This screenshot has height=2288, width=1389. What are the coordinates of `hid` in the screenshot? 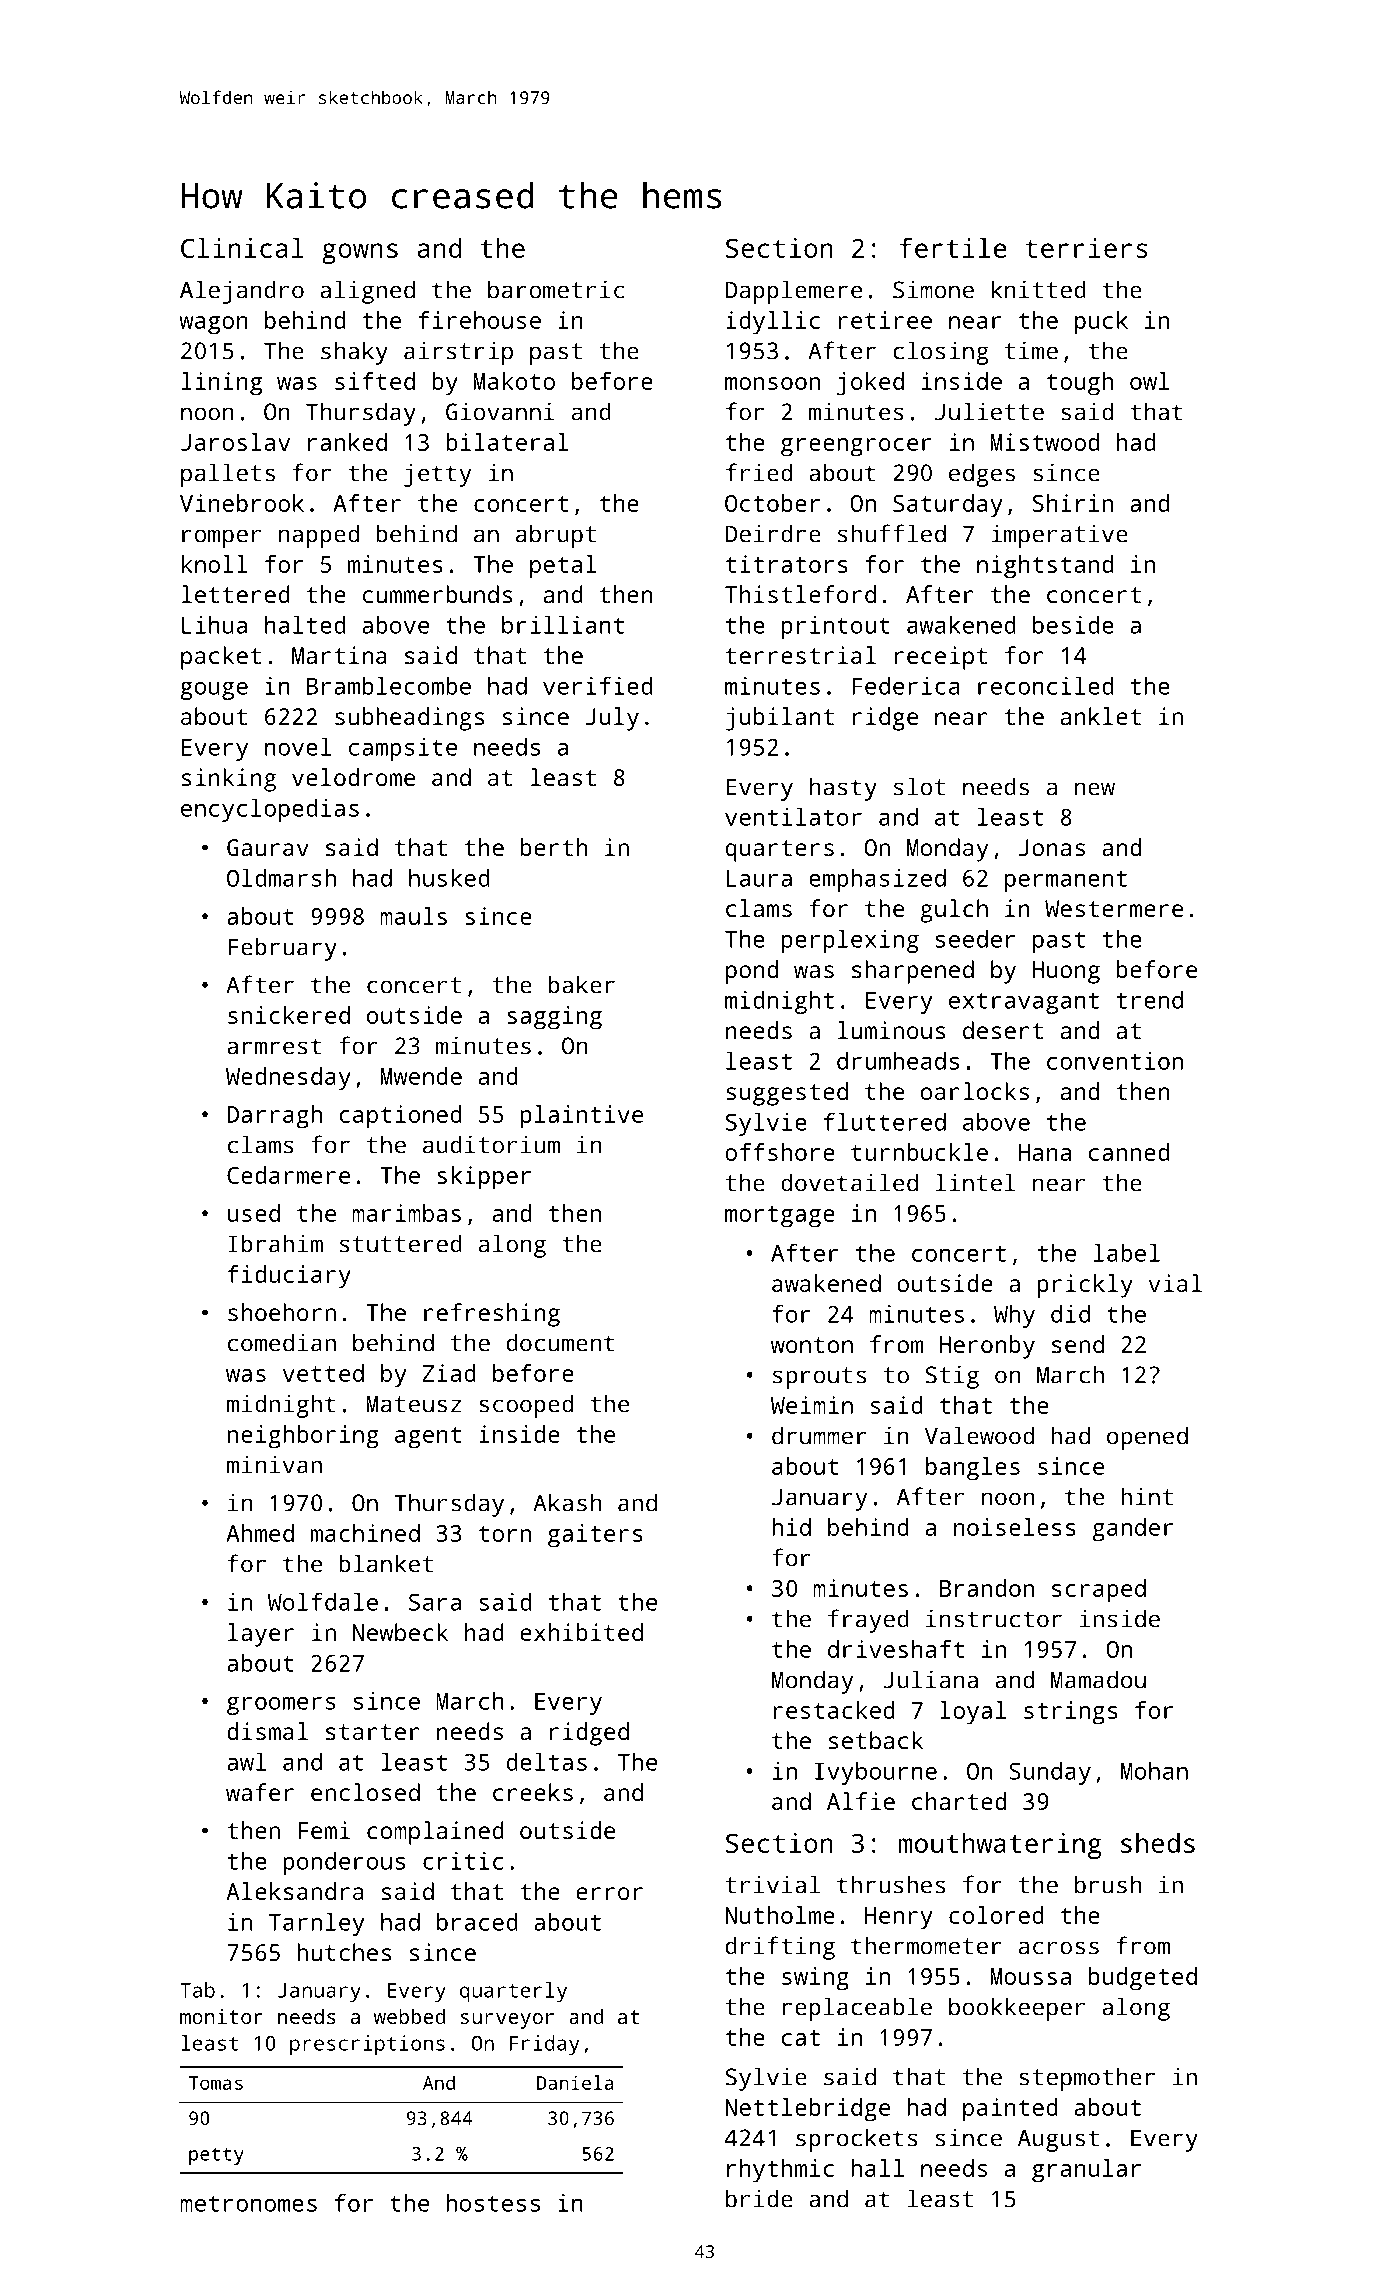 It's located at (791, 1527).
